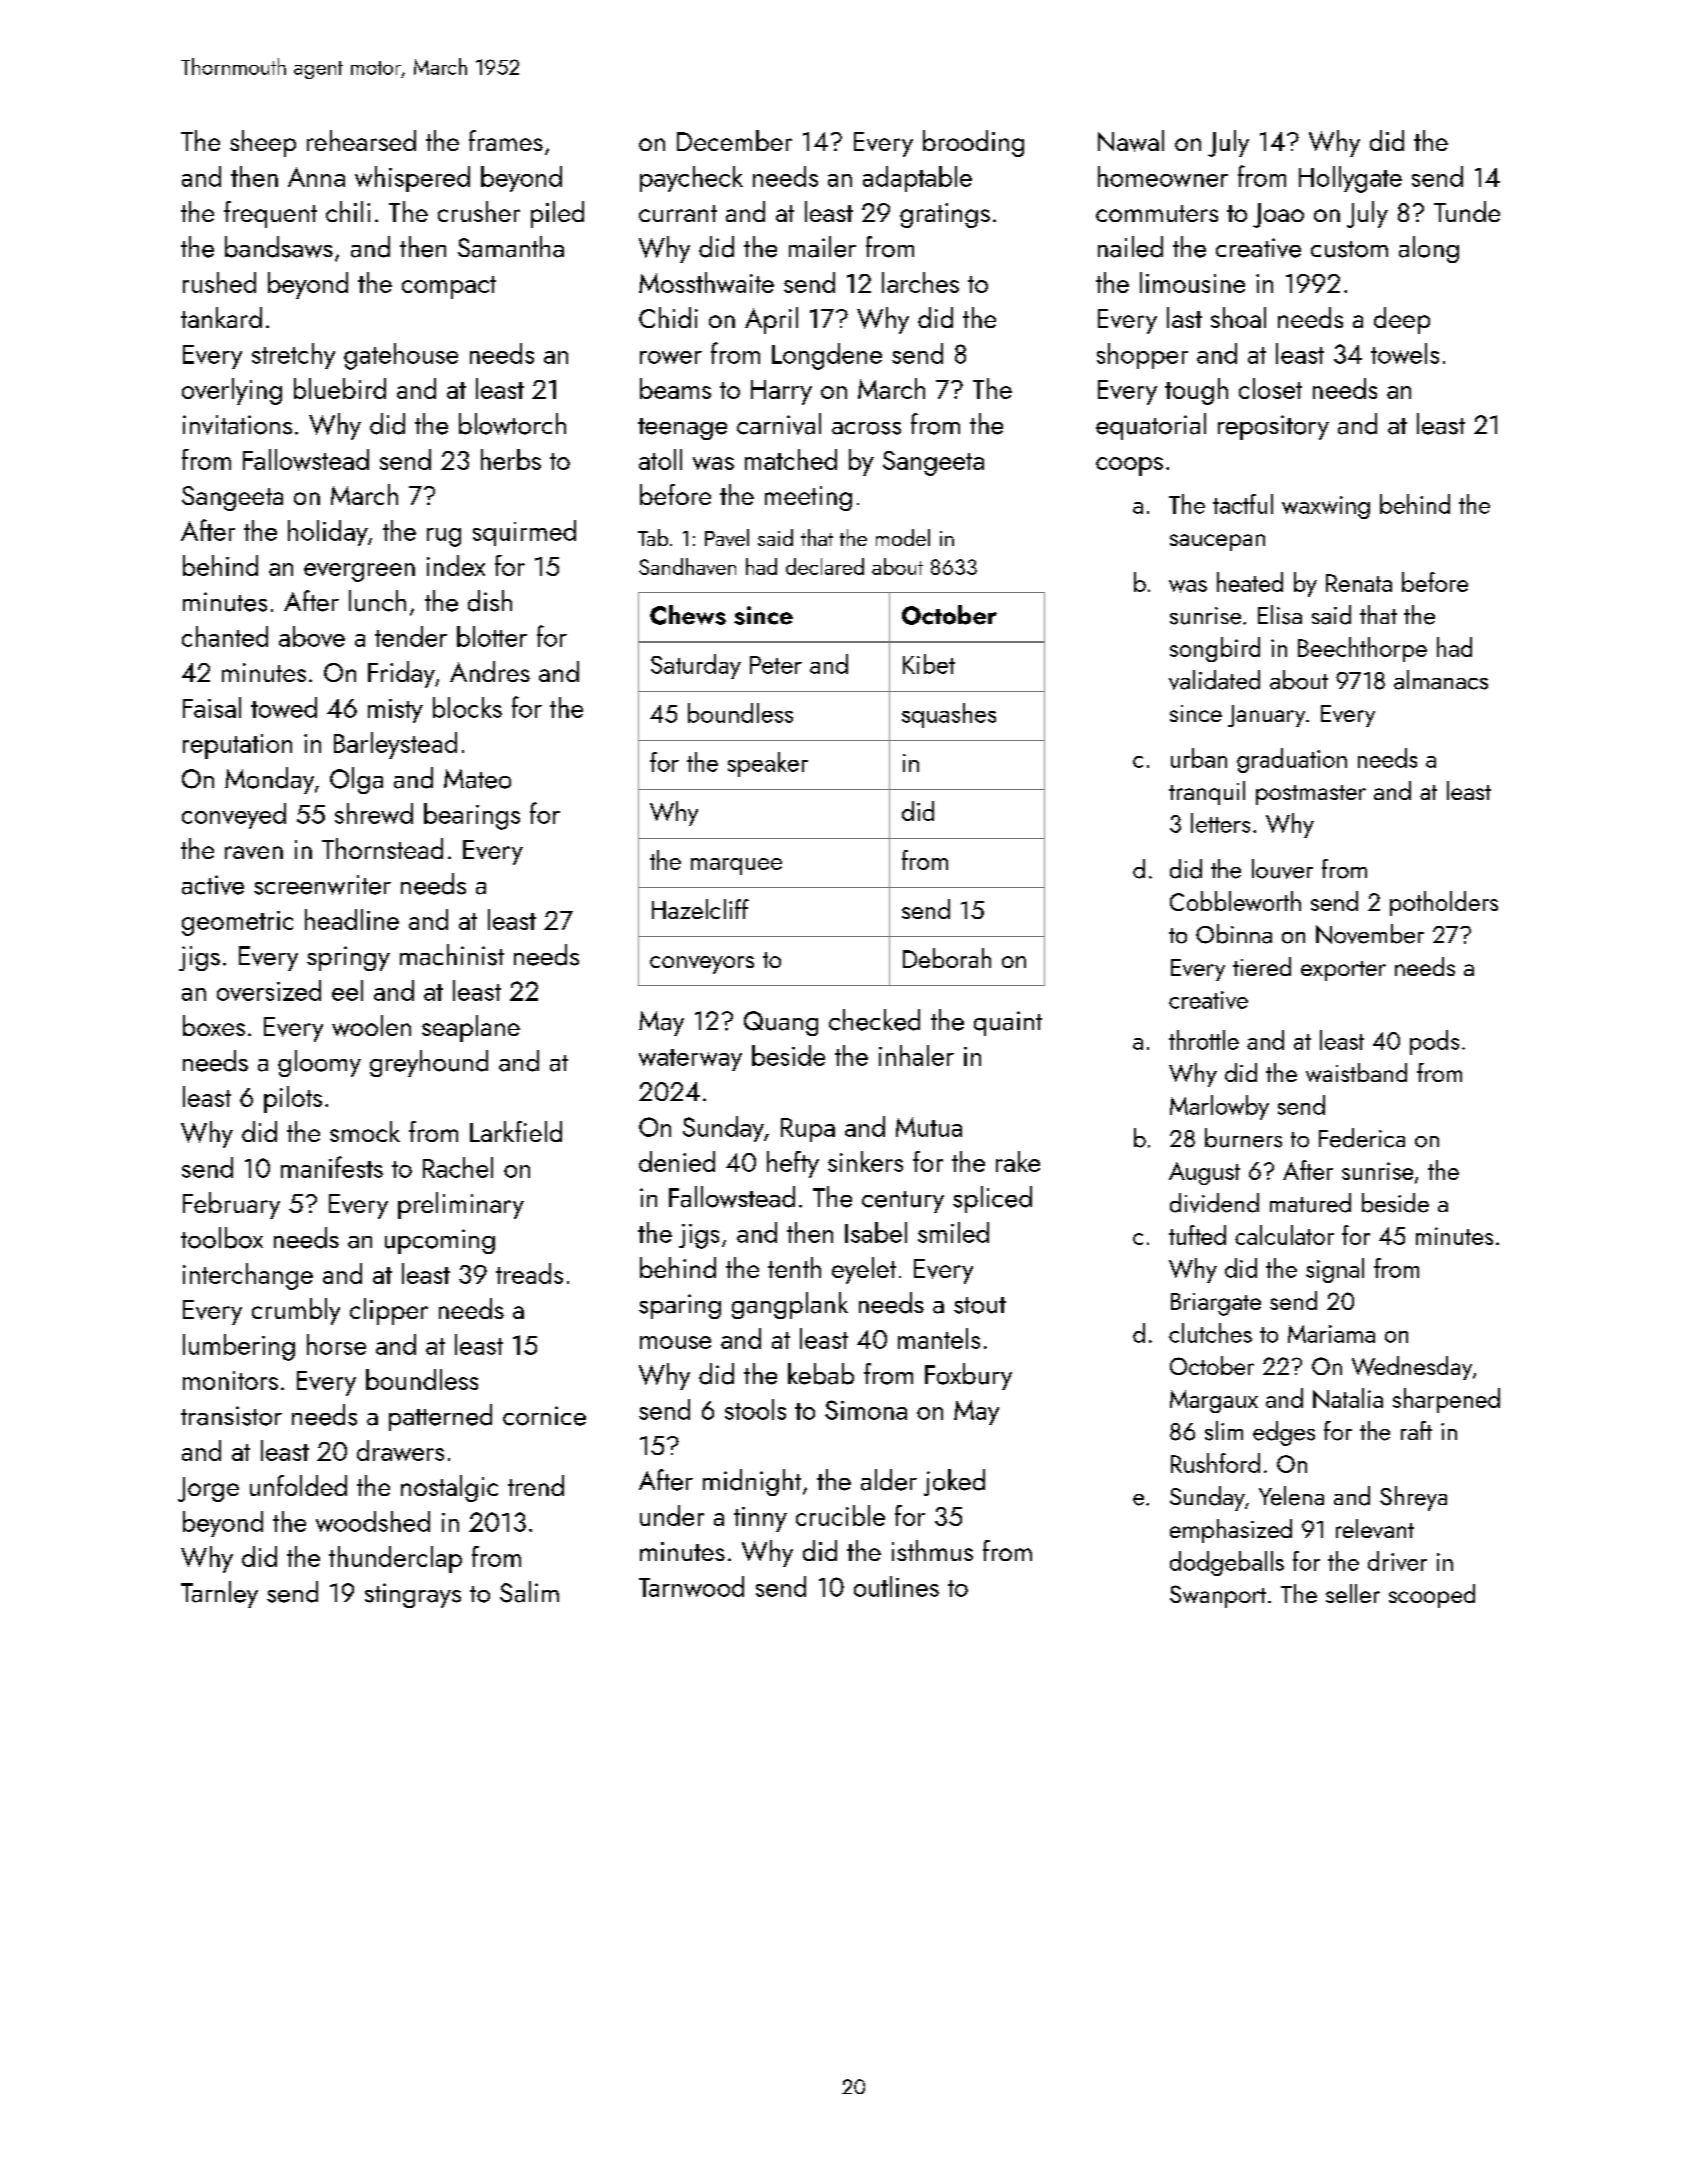  Describe the element at coordinates (440, 1241) in the image. I see `upcoming` at that location.
